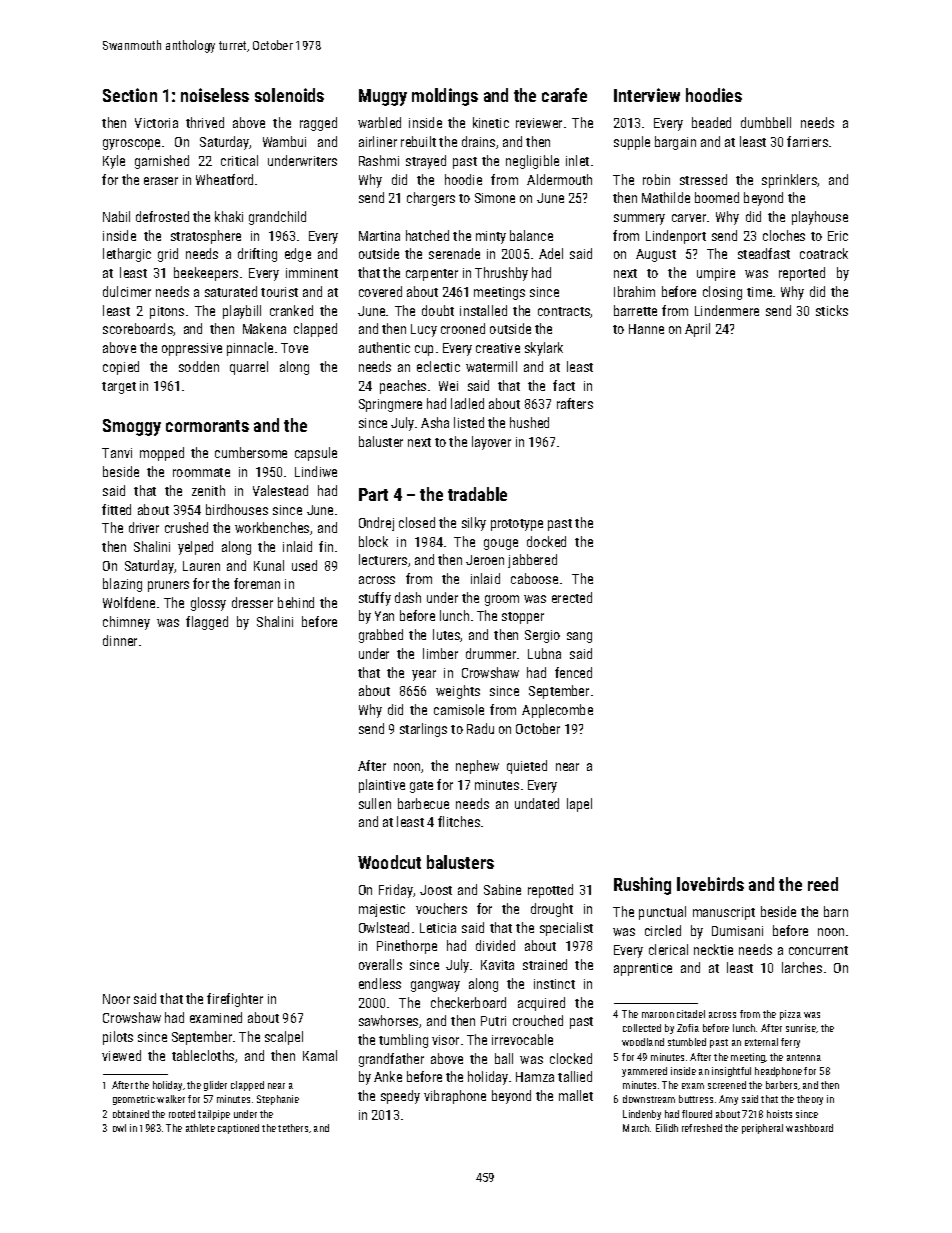 Image resolution: width=952 pixels, height=1233 pixels. Describe the element at coordinates (114, 162) in the screenshot. I see `Kyle` at that location.
